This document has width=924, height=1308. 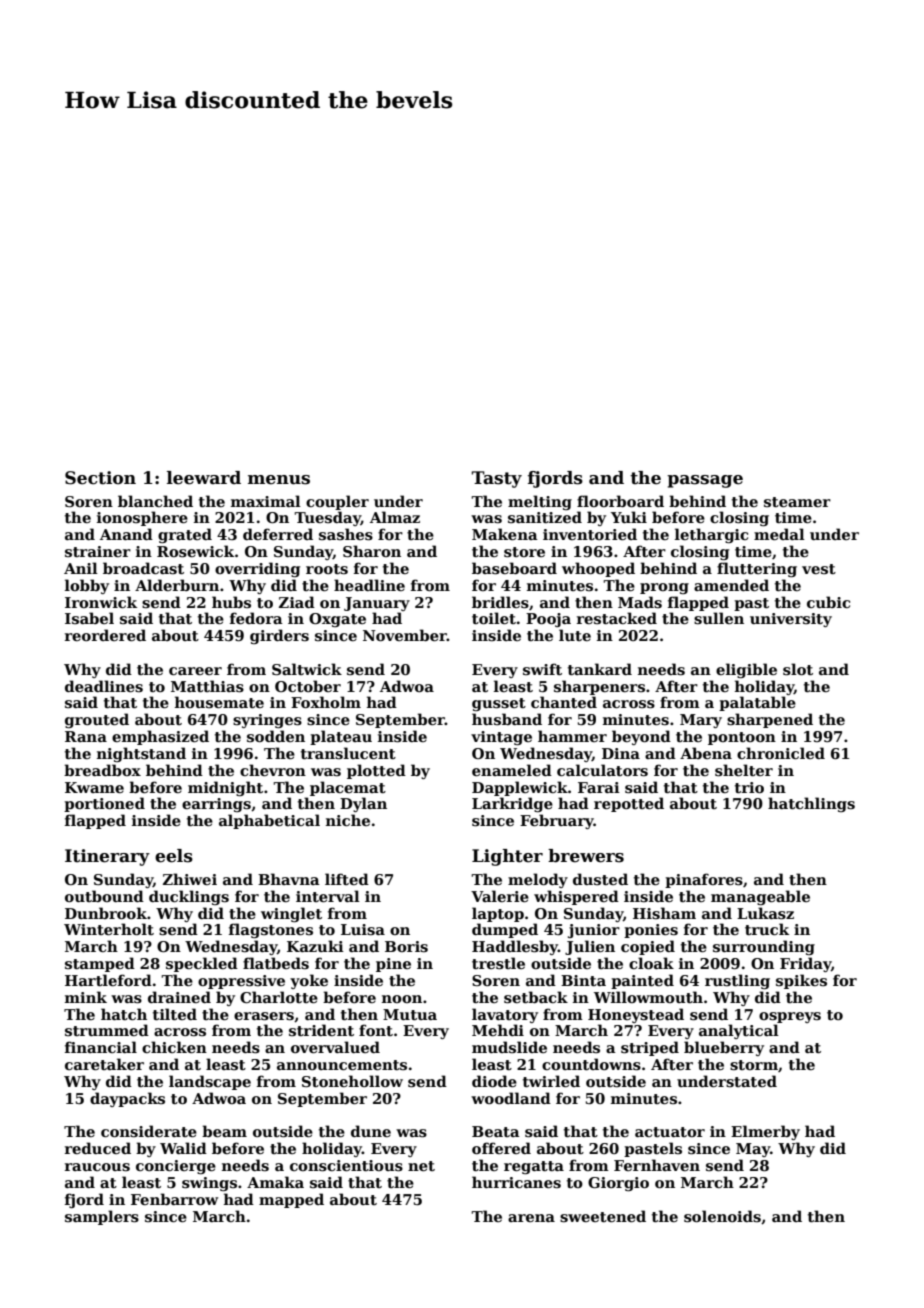 What do you see at coordinates (765, 913) in the document?
I see `Lukasz` at bounding box center [765, 913].
